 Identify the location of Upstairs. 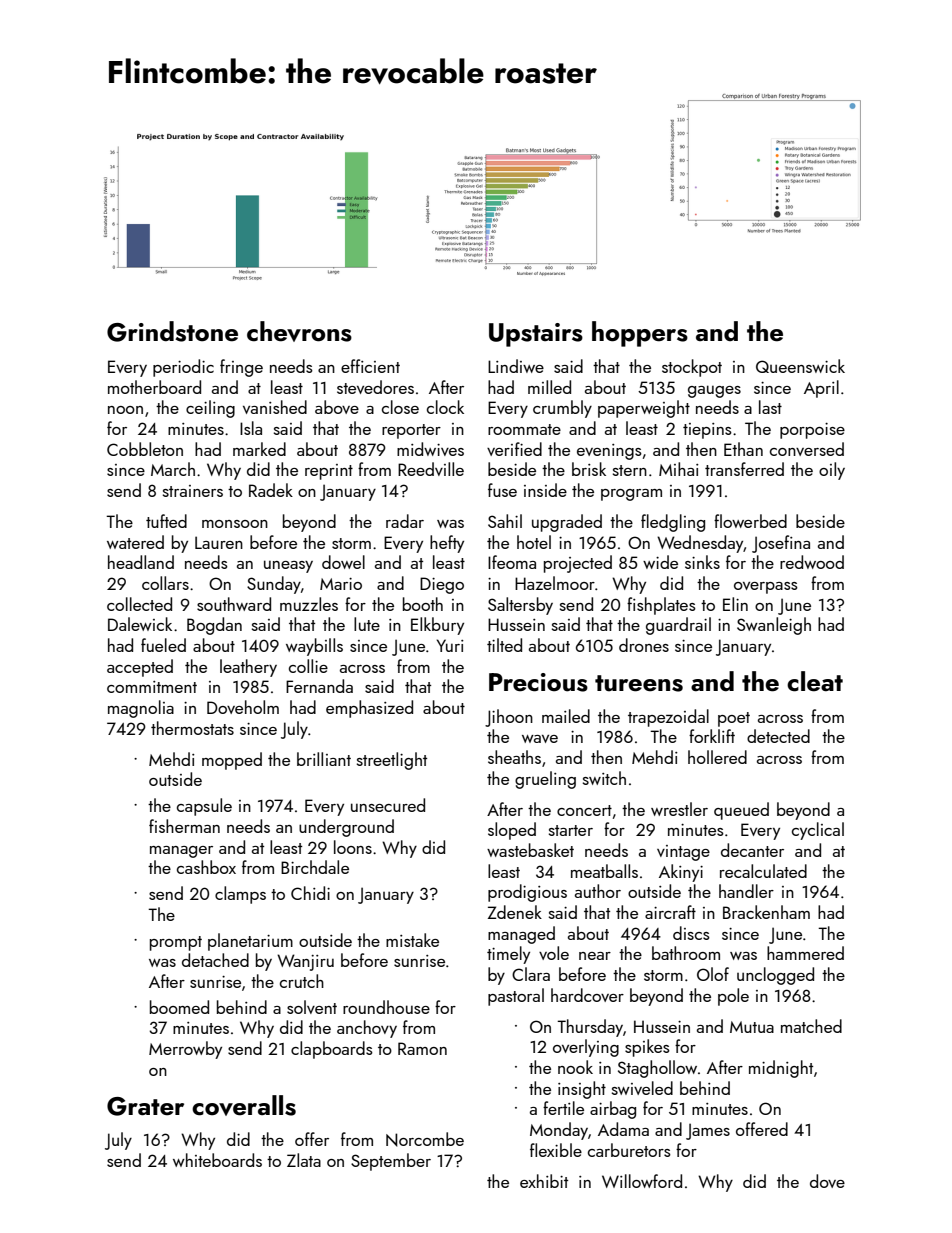
(536, 335).
